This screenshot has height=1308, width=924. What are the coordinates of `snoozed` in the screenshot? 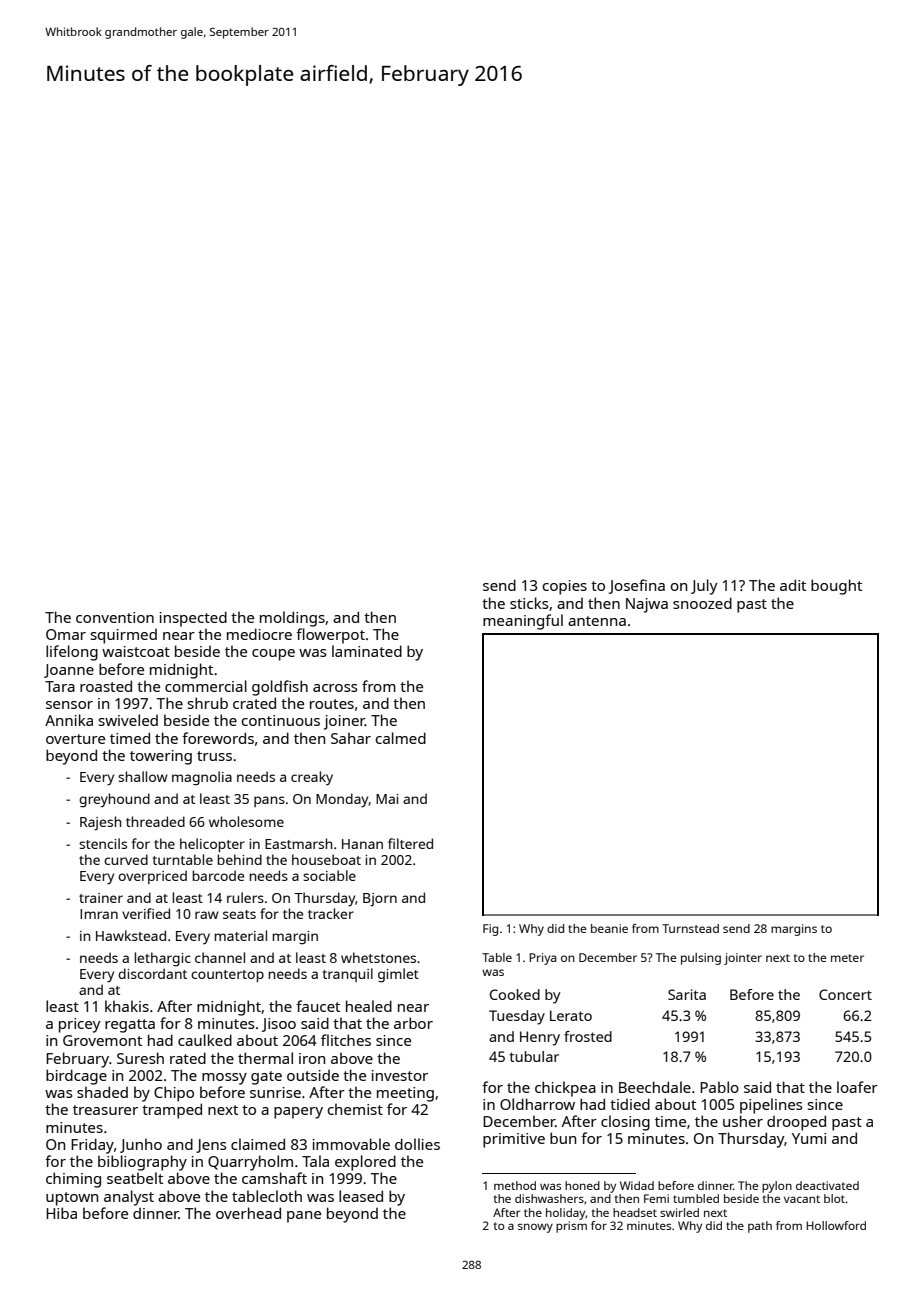 It's located at (702, 603).
